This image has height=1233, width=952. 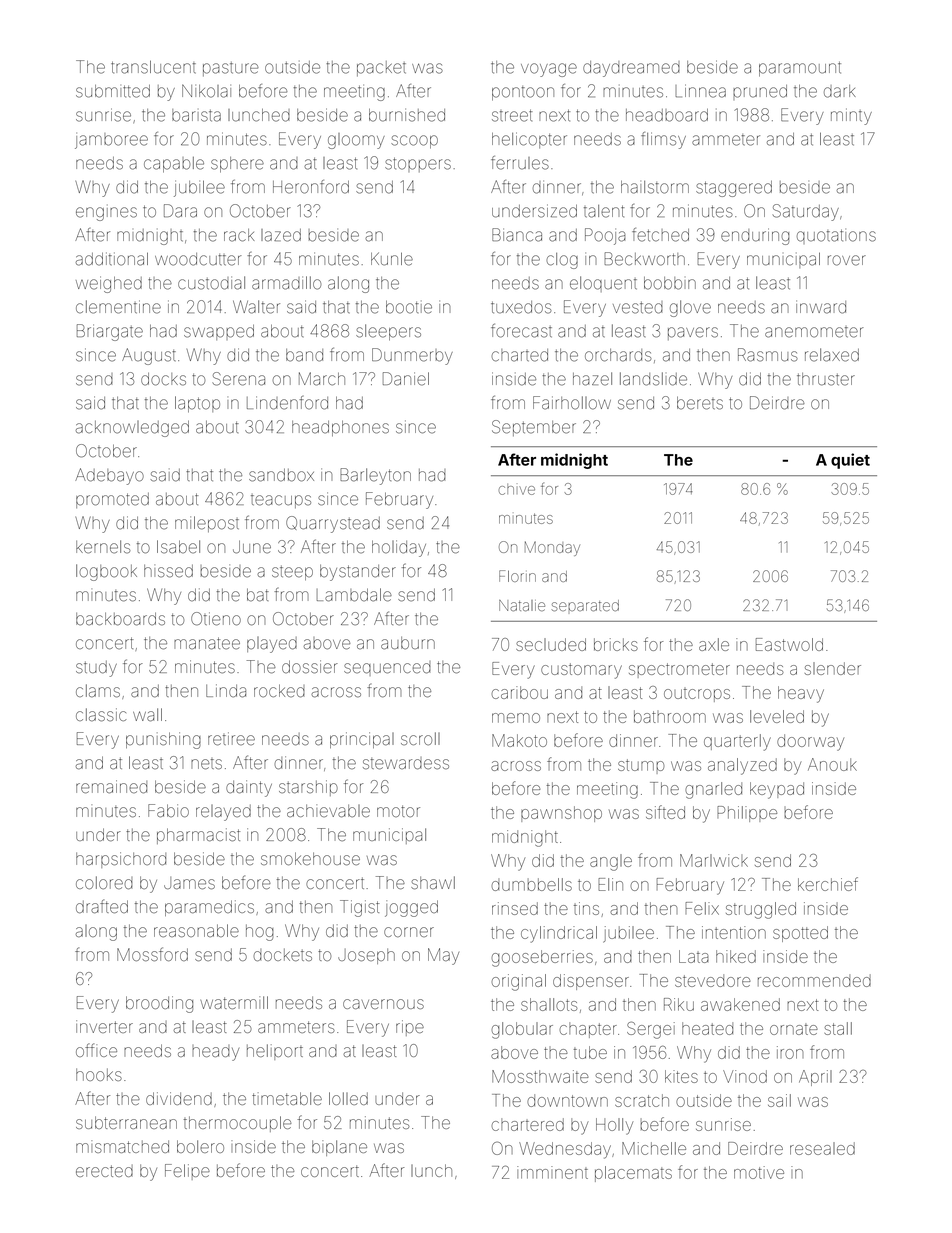 I want to click on Fairhollow, so click(x=572, y=403).
